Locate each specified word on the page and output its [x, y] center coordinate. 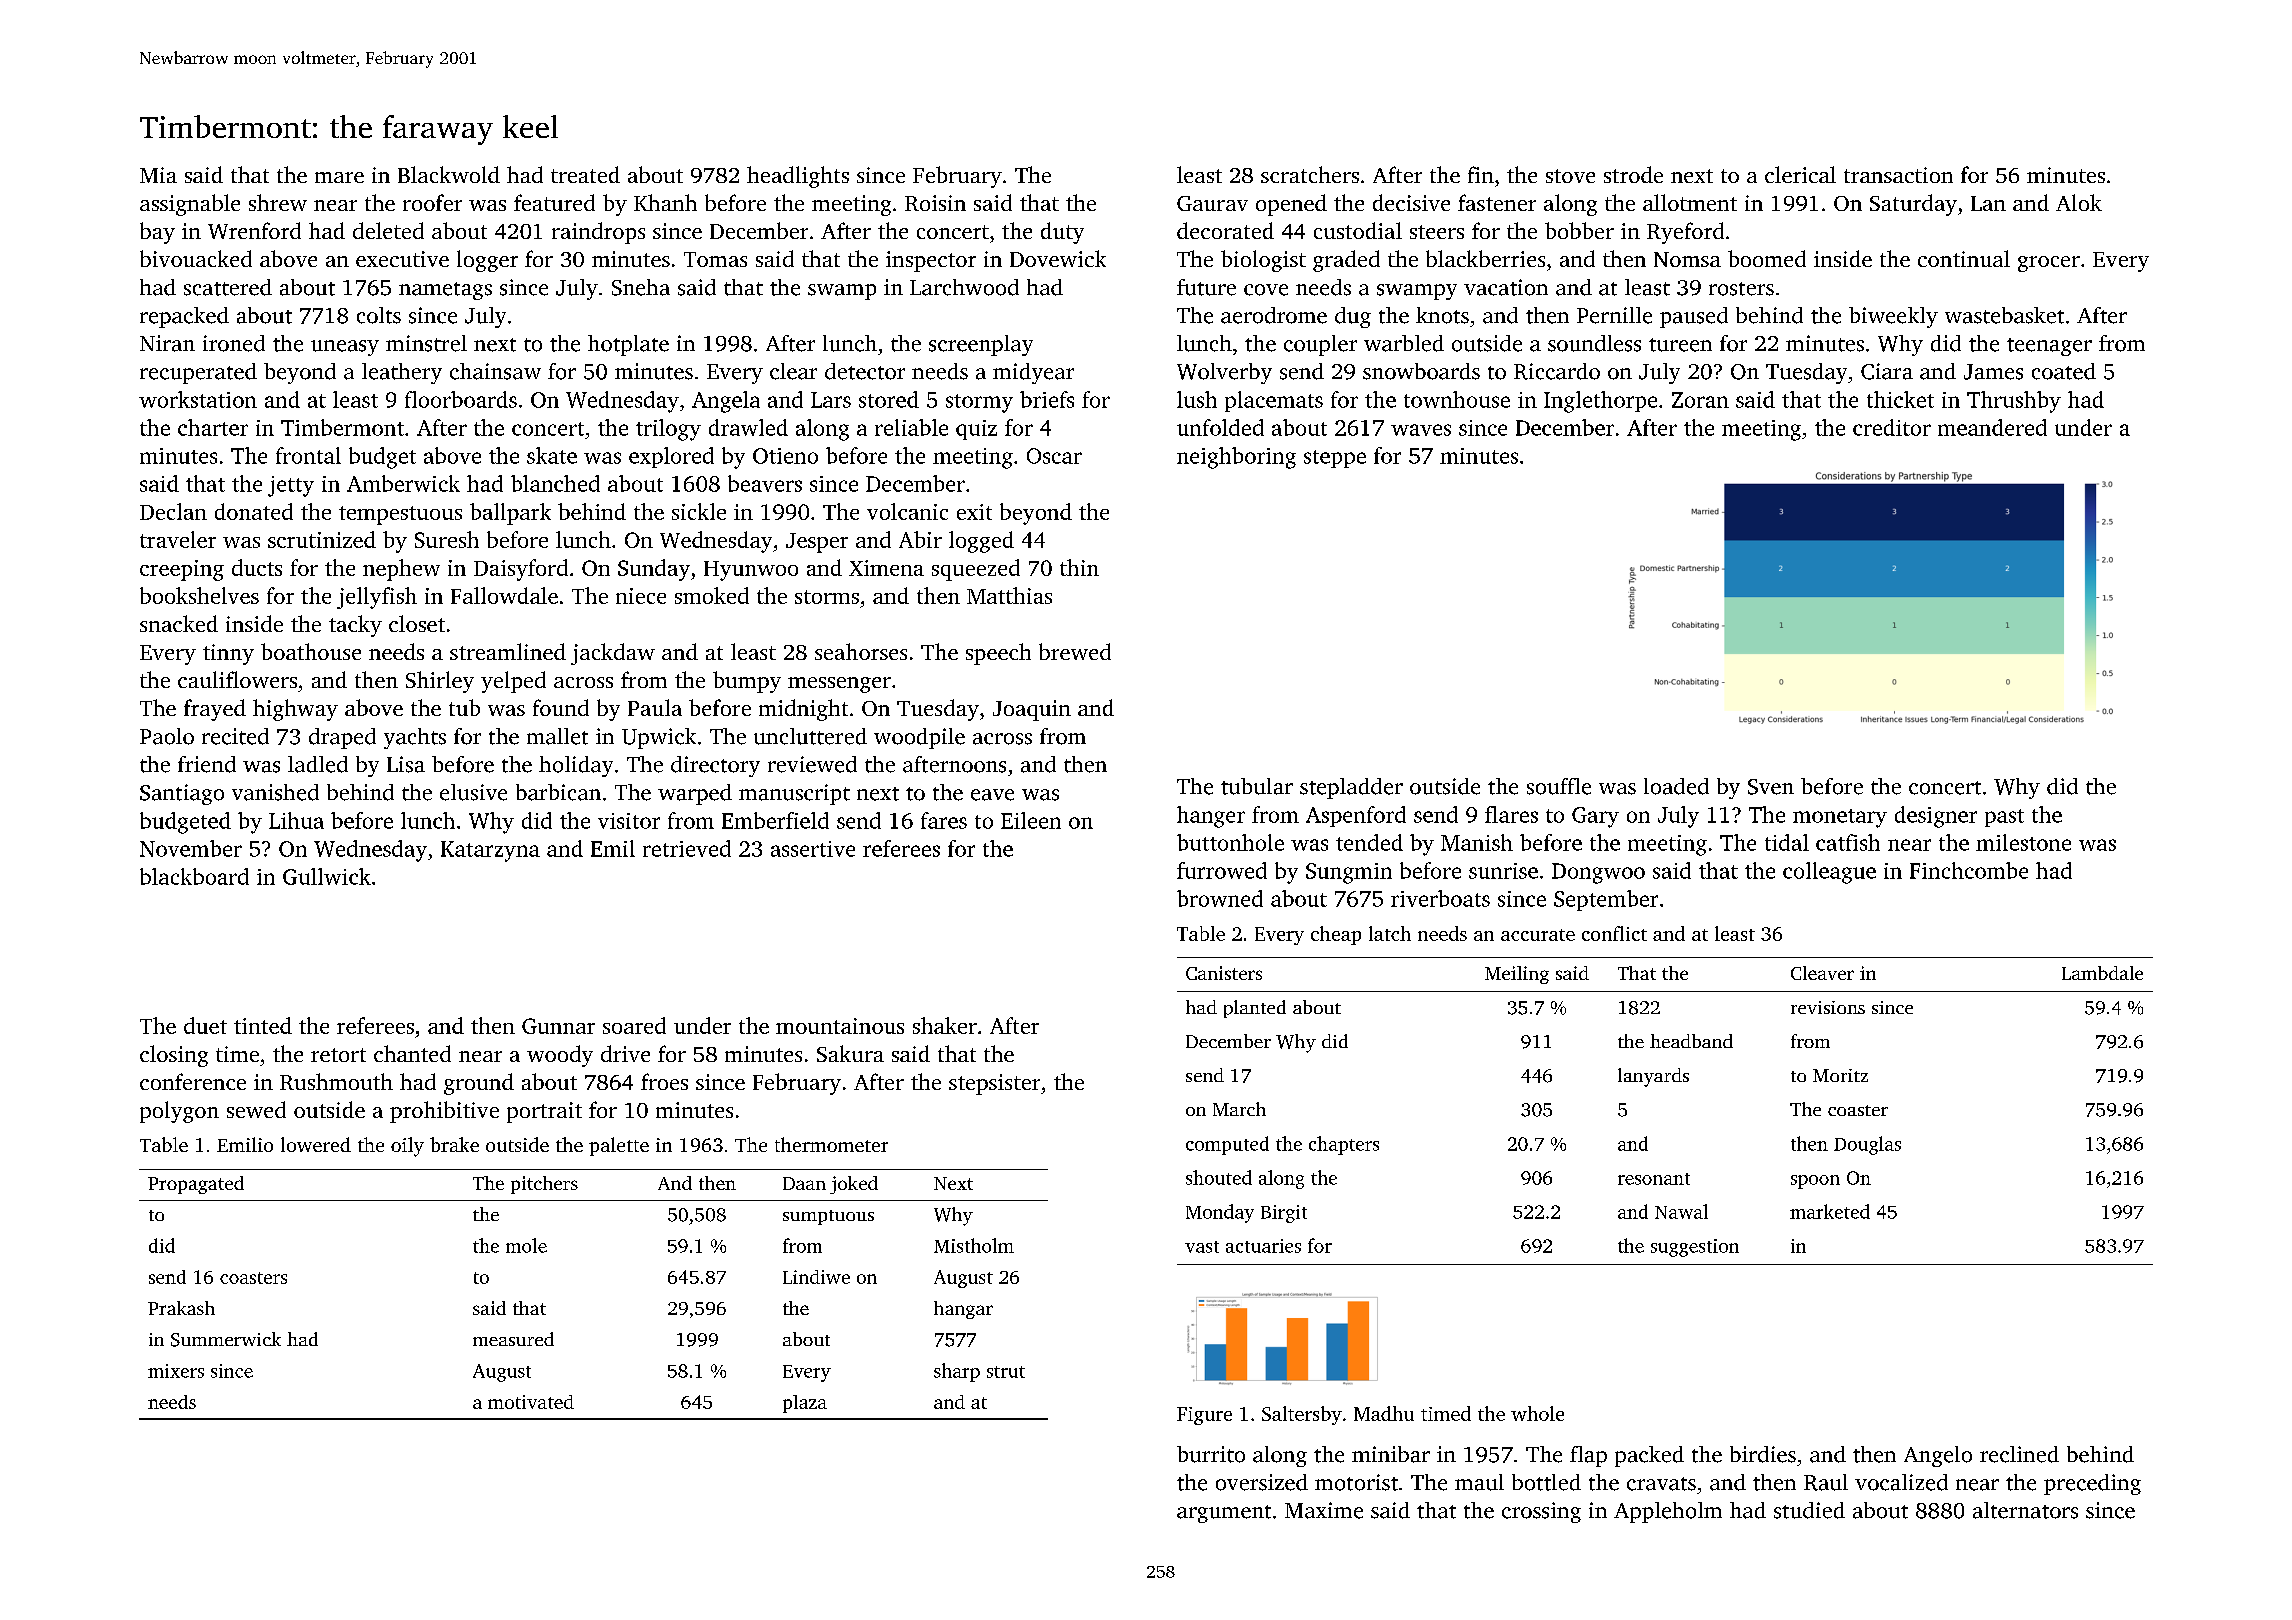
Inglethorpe [1600, 402]
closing [174, 1056]
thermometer [831, 1144]
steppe [1335, 459]
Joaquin [1032, 710]
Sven [1771, 787]
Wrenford [254, 230]
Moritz [1840, 1075]
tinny [228, 654]
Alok [2079, 202]
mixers [176, 1371]
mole [526, 1245]
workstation [198, 399]
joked [854, 1185]
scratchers [1310, 174]
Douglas [1867, 1145]
